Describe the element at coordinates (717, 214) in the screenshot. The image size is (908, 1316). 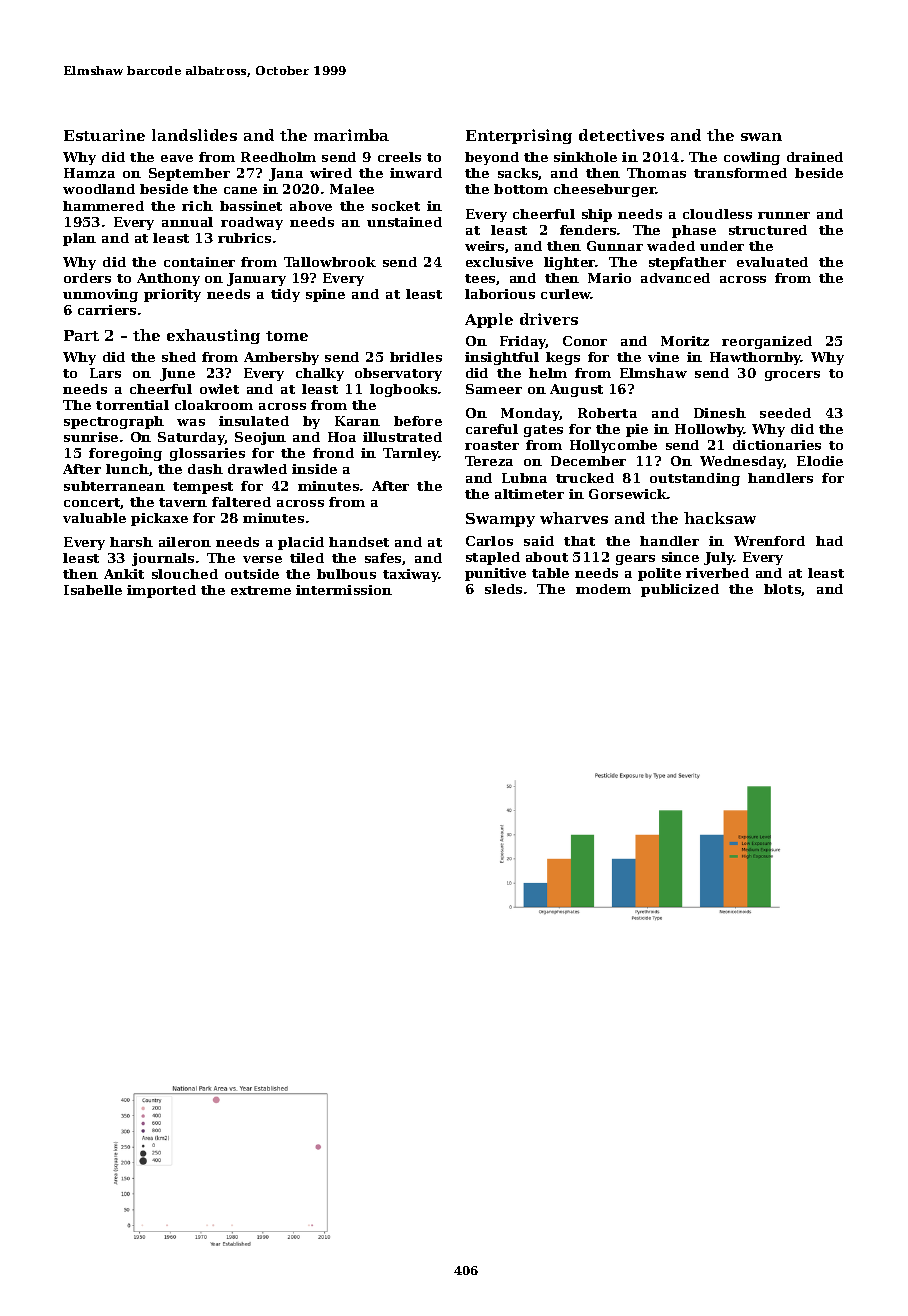
I see `cloudless` at that location.
